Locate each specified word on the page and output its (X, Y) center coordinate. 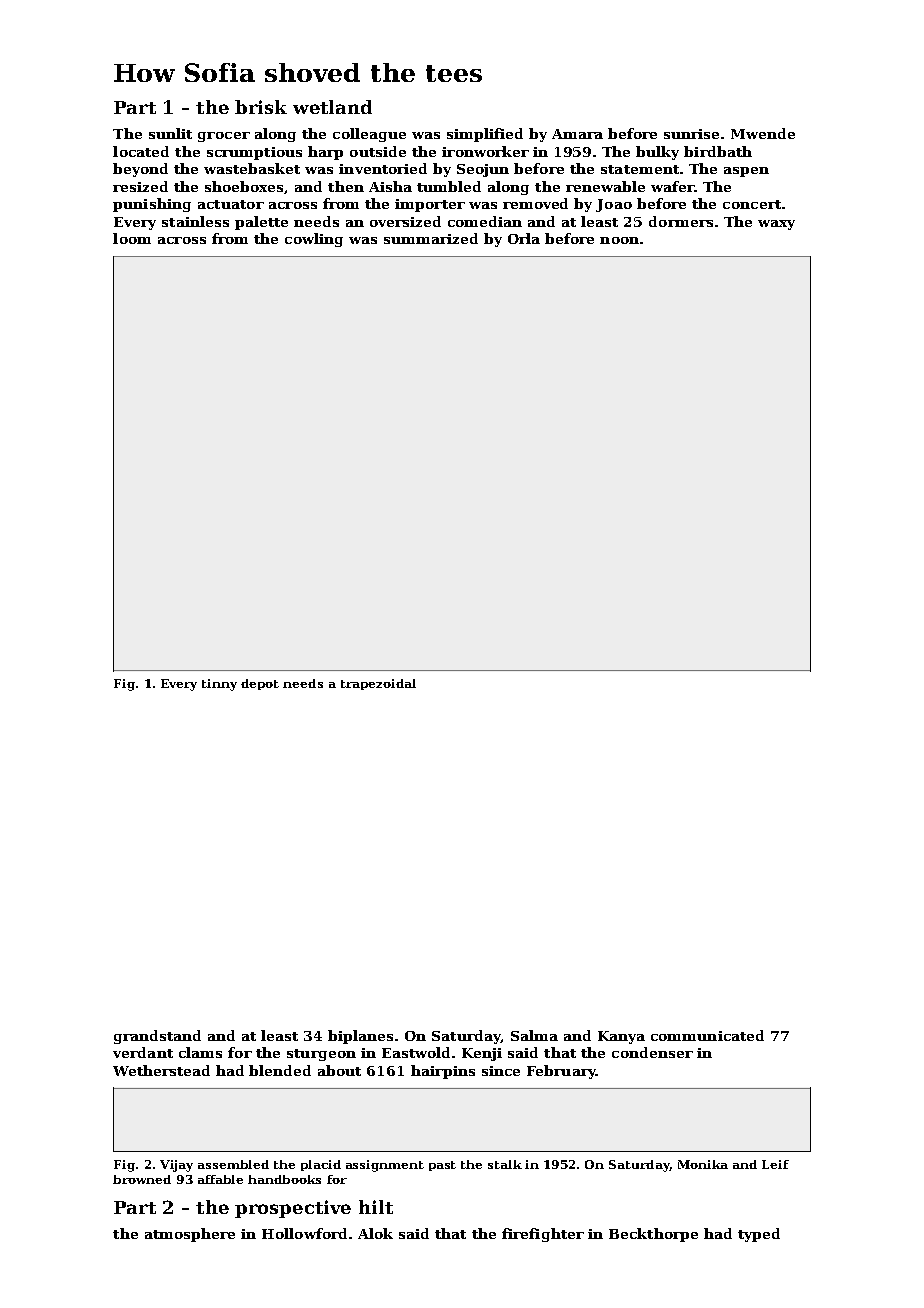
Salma (534, 1035)
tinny (219, 685)
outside (378, 151)
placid (321, 1165)
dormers (681, 221)
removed (535, 203)
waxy (776, 225)
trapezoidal (378, 684)
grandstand (157, 1037)
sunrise (691, 134)
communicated (707, 1035)
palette (261, 223)
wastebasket (252, 168)
